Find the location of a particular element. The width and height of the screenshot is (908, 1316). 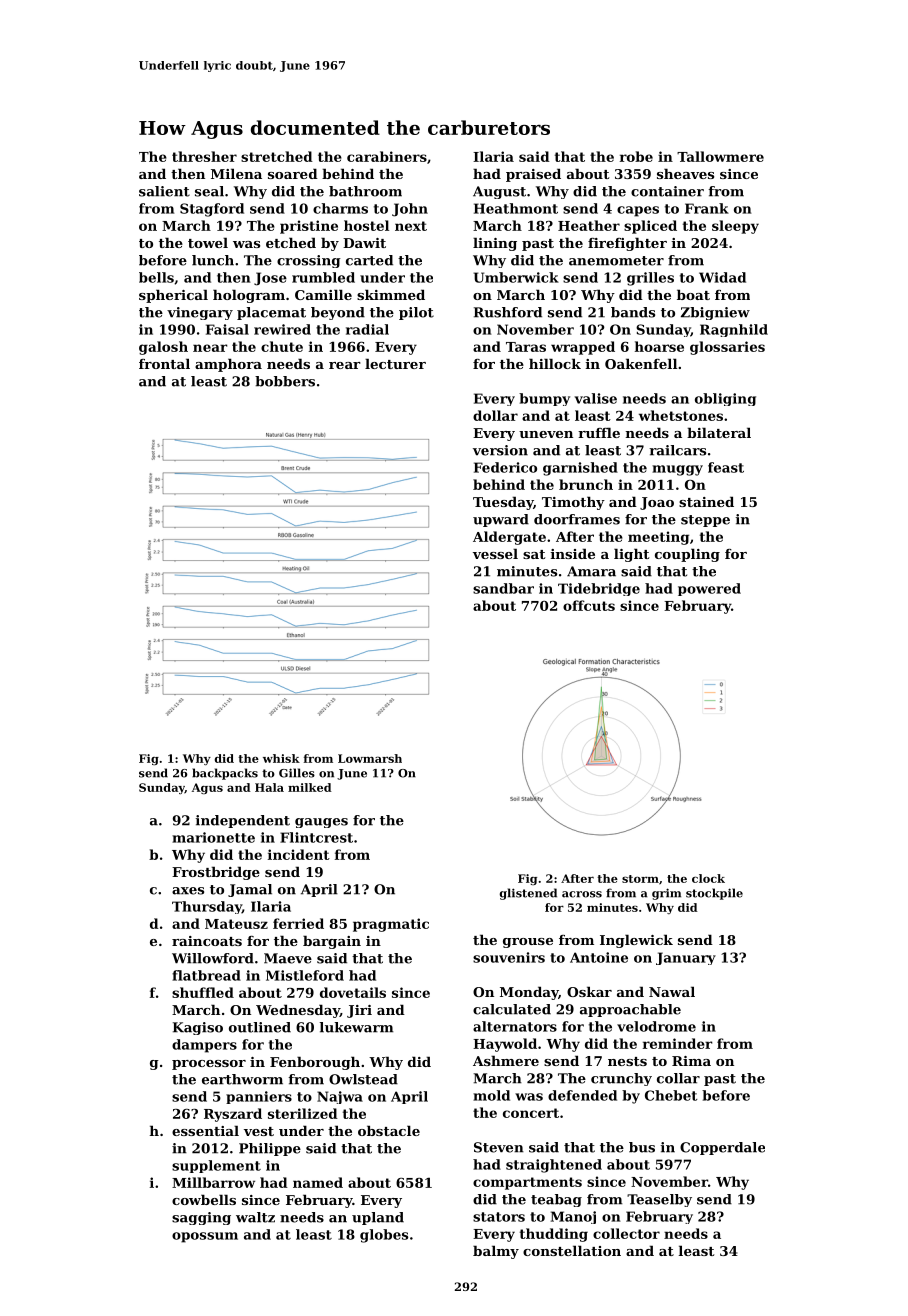

opossum is located at coordinates (205, 1237).
